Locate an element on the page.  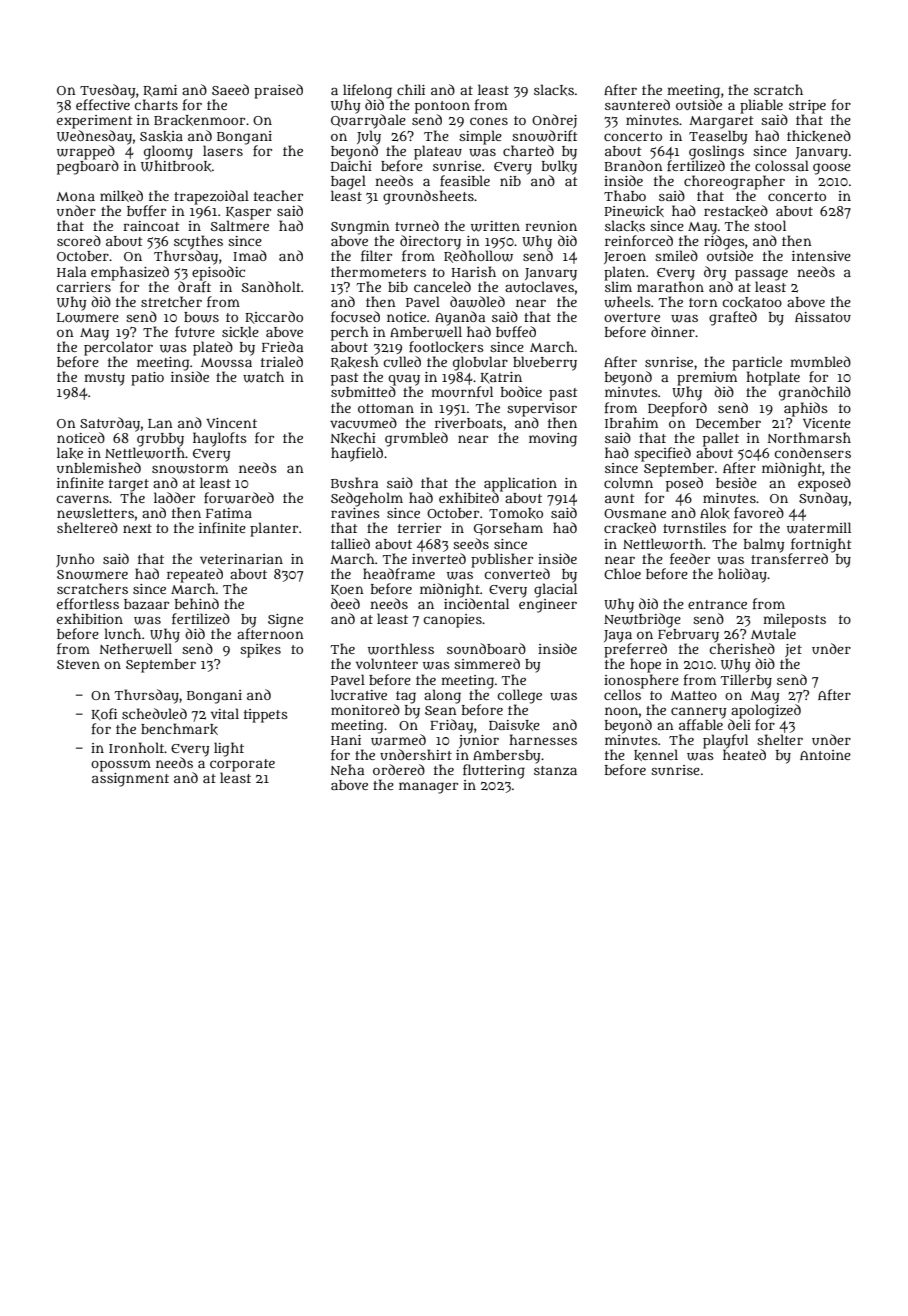
stanza is located at coordinates (555, 770).
